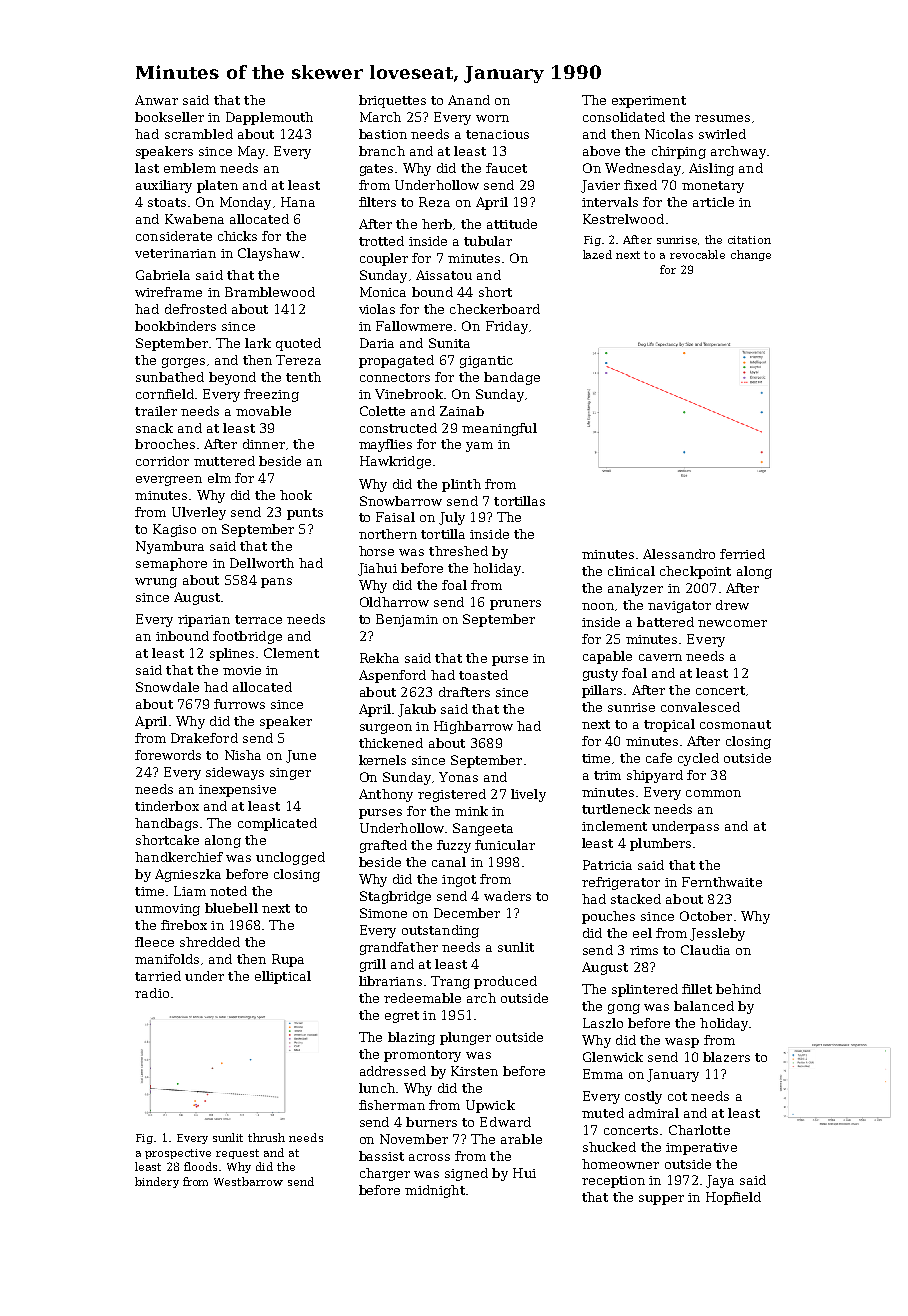 This screenshot has height=1316, width=908. What do you see at coordinates (154, 428) in the screenshot?
I see `snack` at bounding box center [154, 428].
